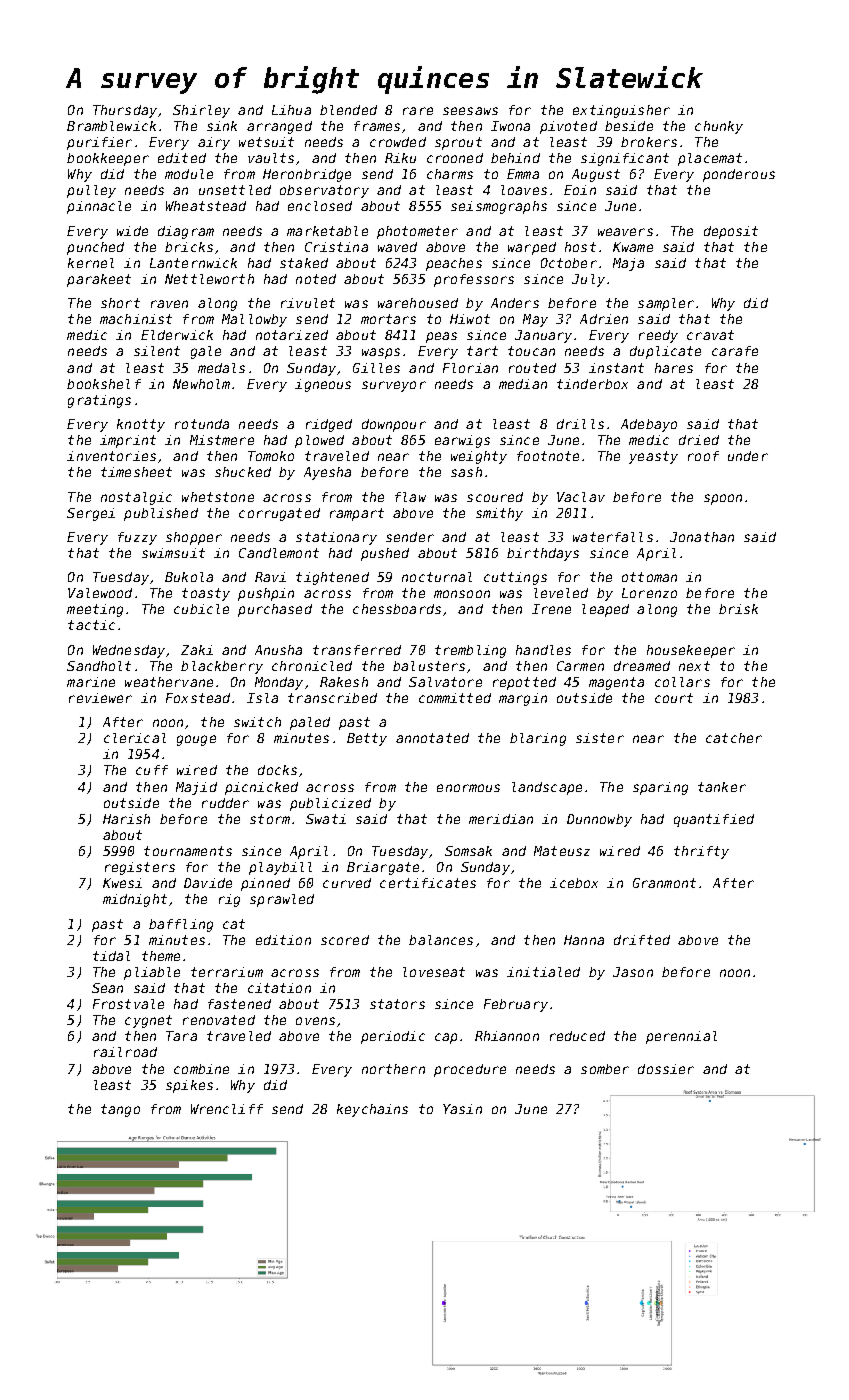 Image resolution: width=849 pixels, height=1400 pixels. Describe the element at coordinates (719, 127) in the screenshot. I see `chunky` at that location.
